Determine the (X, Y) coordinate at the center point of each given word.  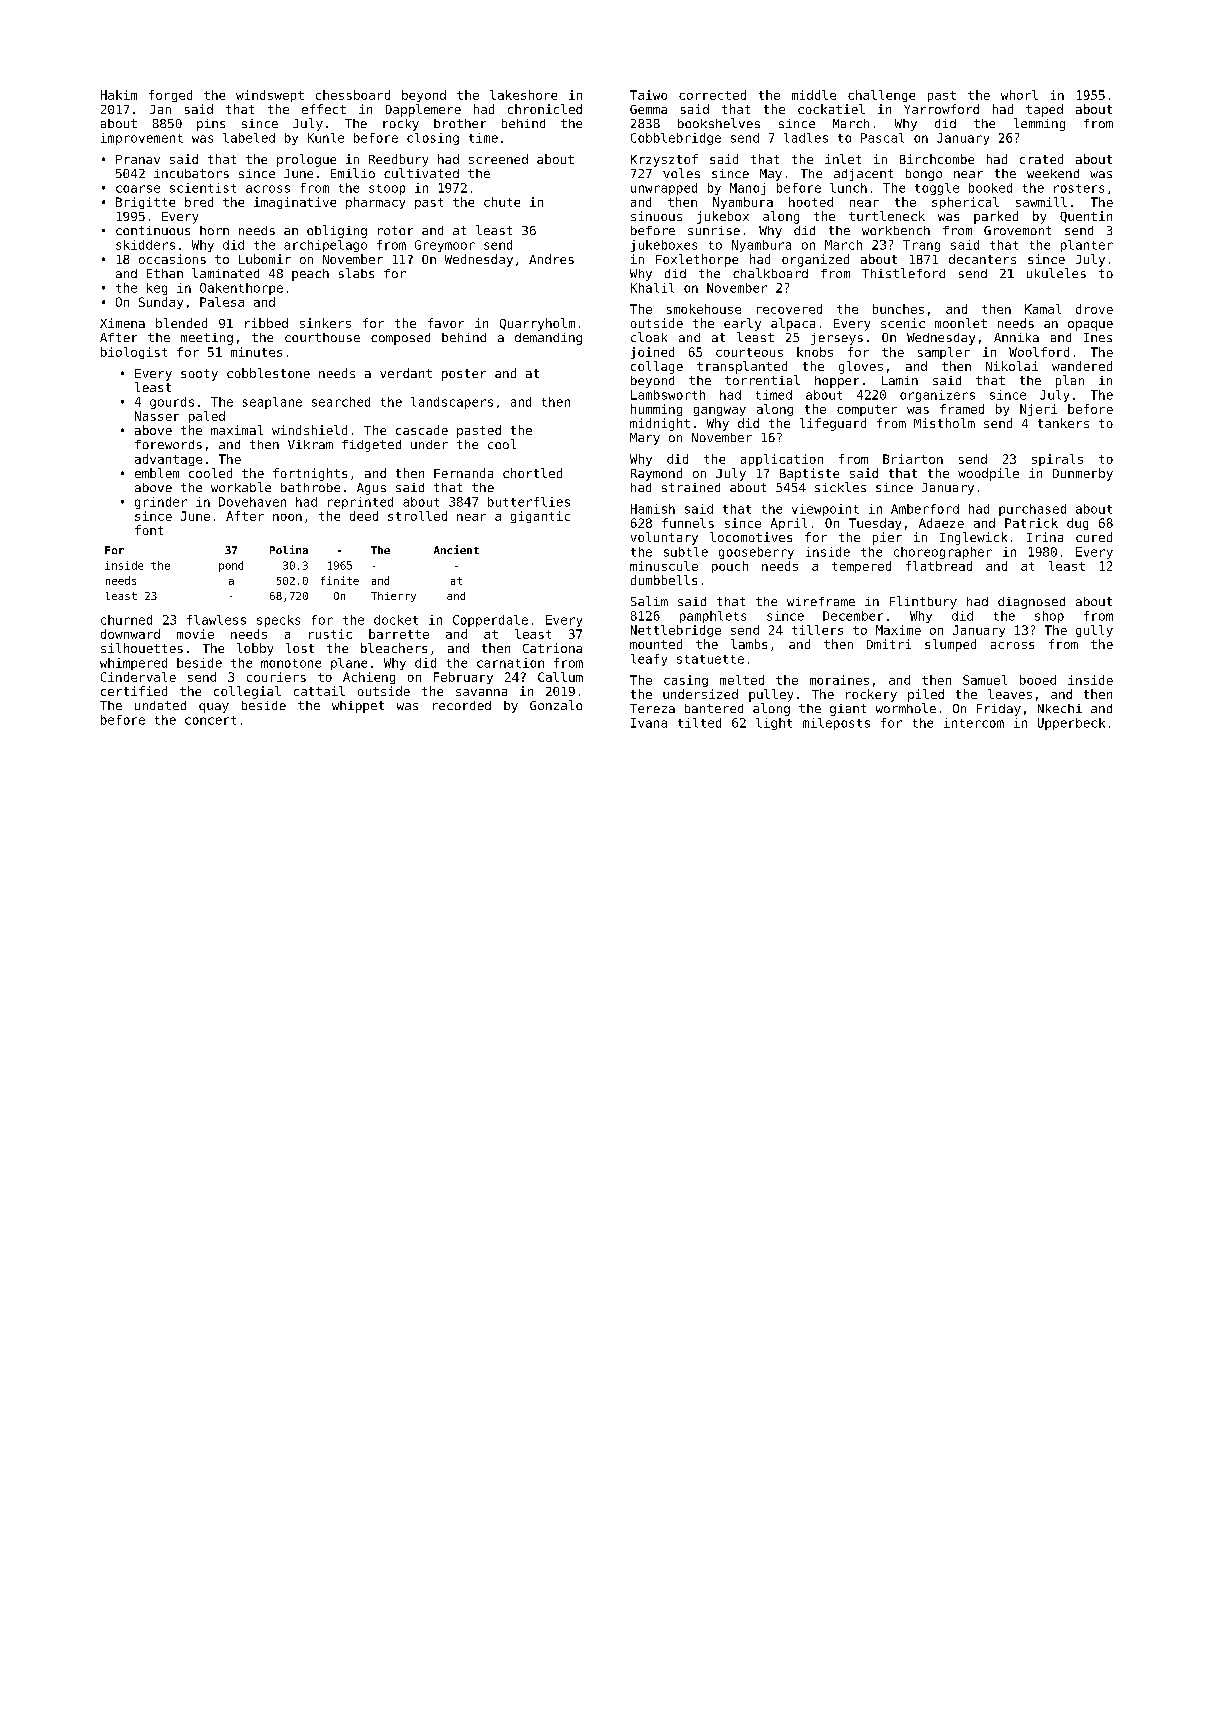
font (149, 530)
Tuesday (875, 524)
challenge (881, 96)
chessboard (353, 95)
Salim (649, 601)
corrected (712, 95)
